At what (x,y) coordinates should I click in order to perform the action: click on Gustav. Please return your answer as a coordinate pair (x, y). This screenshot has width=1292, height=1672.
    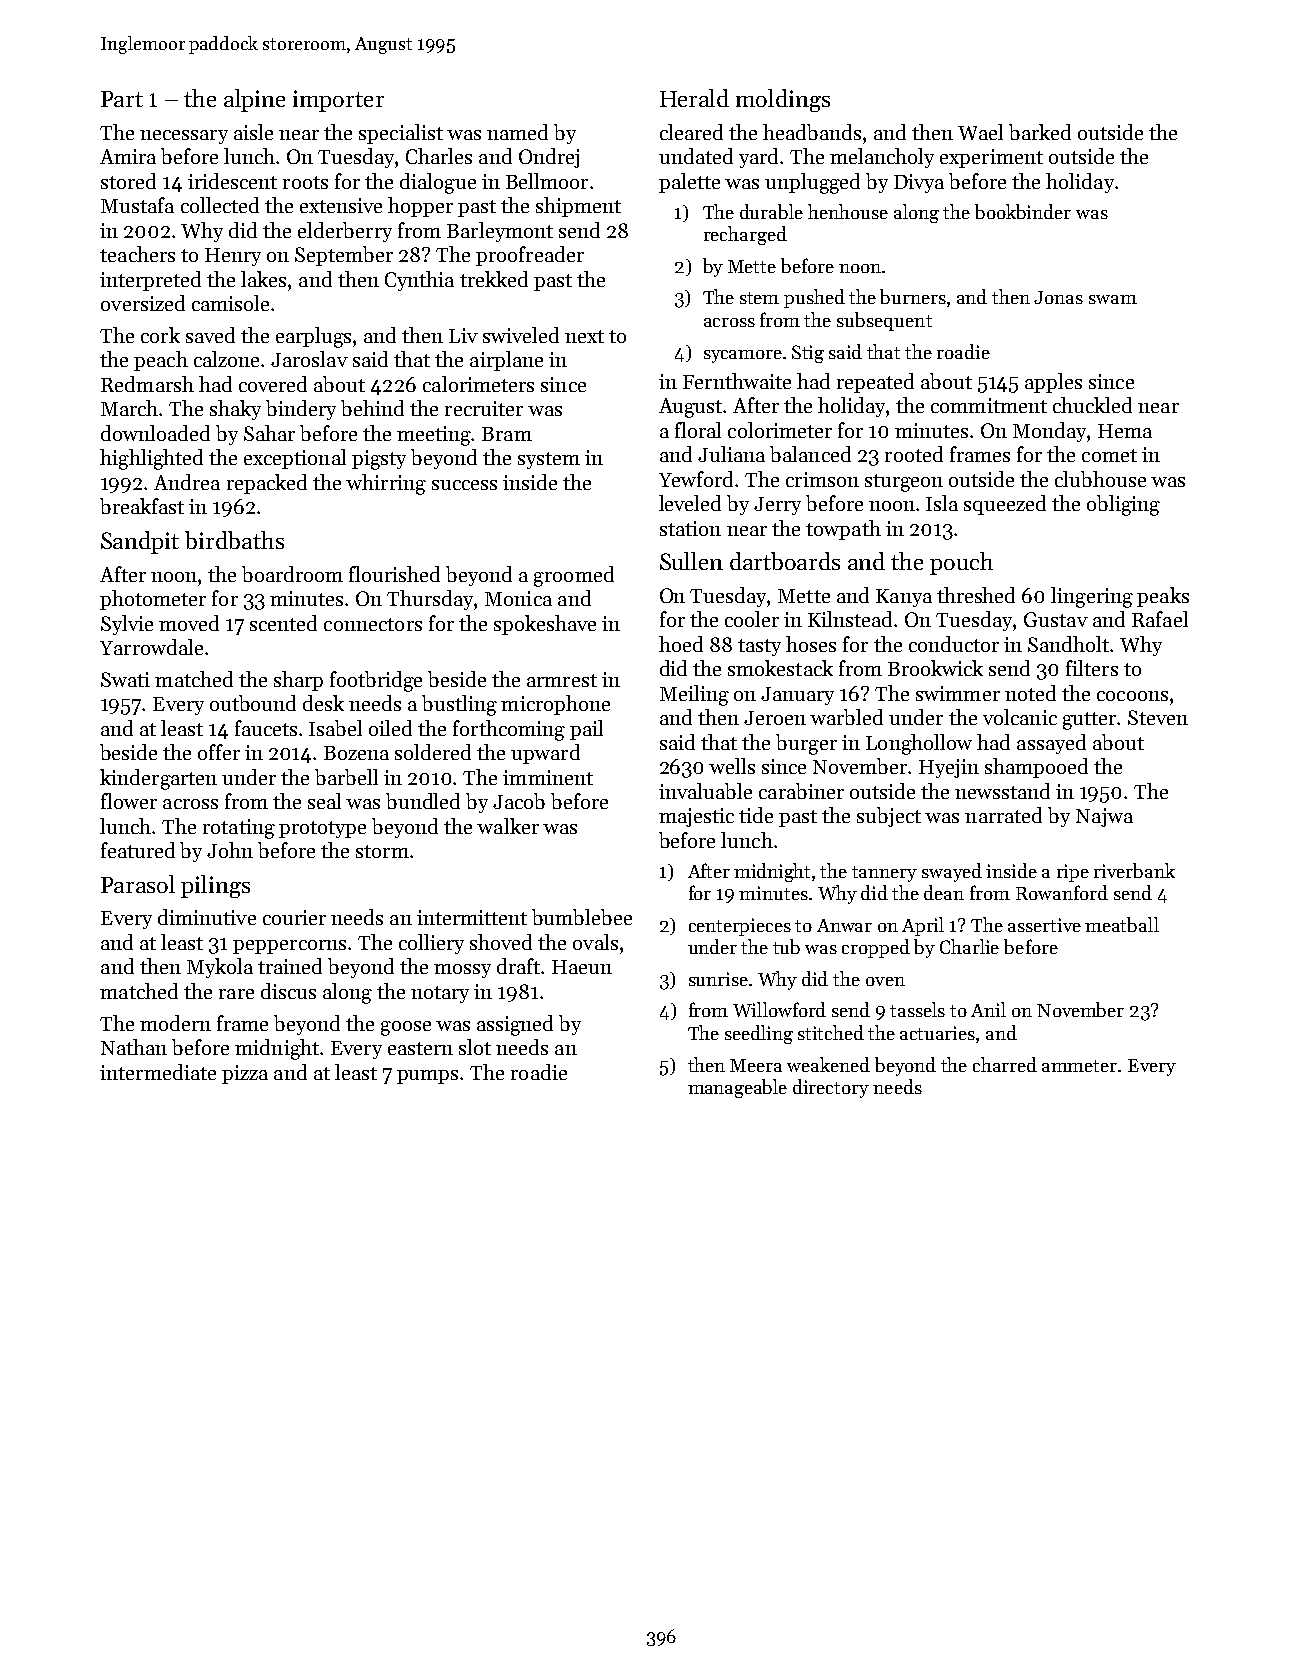
    Looking at the image, I should click on (1056, 619).
